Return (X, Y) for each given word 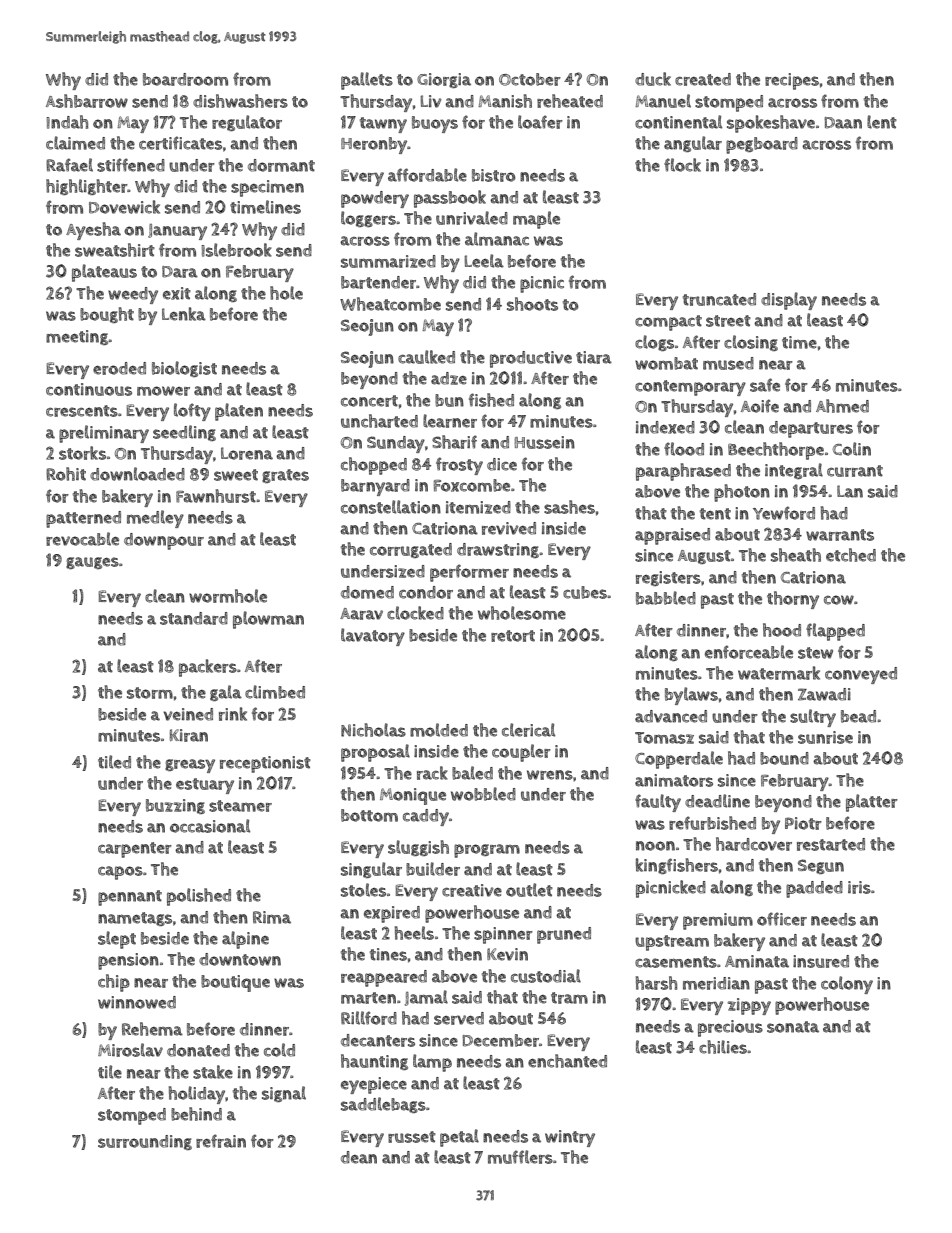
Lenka (184, 314)
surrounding (145, 1142)
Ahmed (842, 406)
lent (882, 122)
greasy (190, 766)
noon (655, 846)
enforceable (749, 652)
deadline (717, 801)
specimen (267, 188)
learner (450, 421)
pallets (367, 81)
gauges (92, 563)
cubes (585, 592)
